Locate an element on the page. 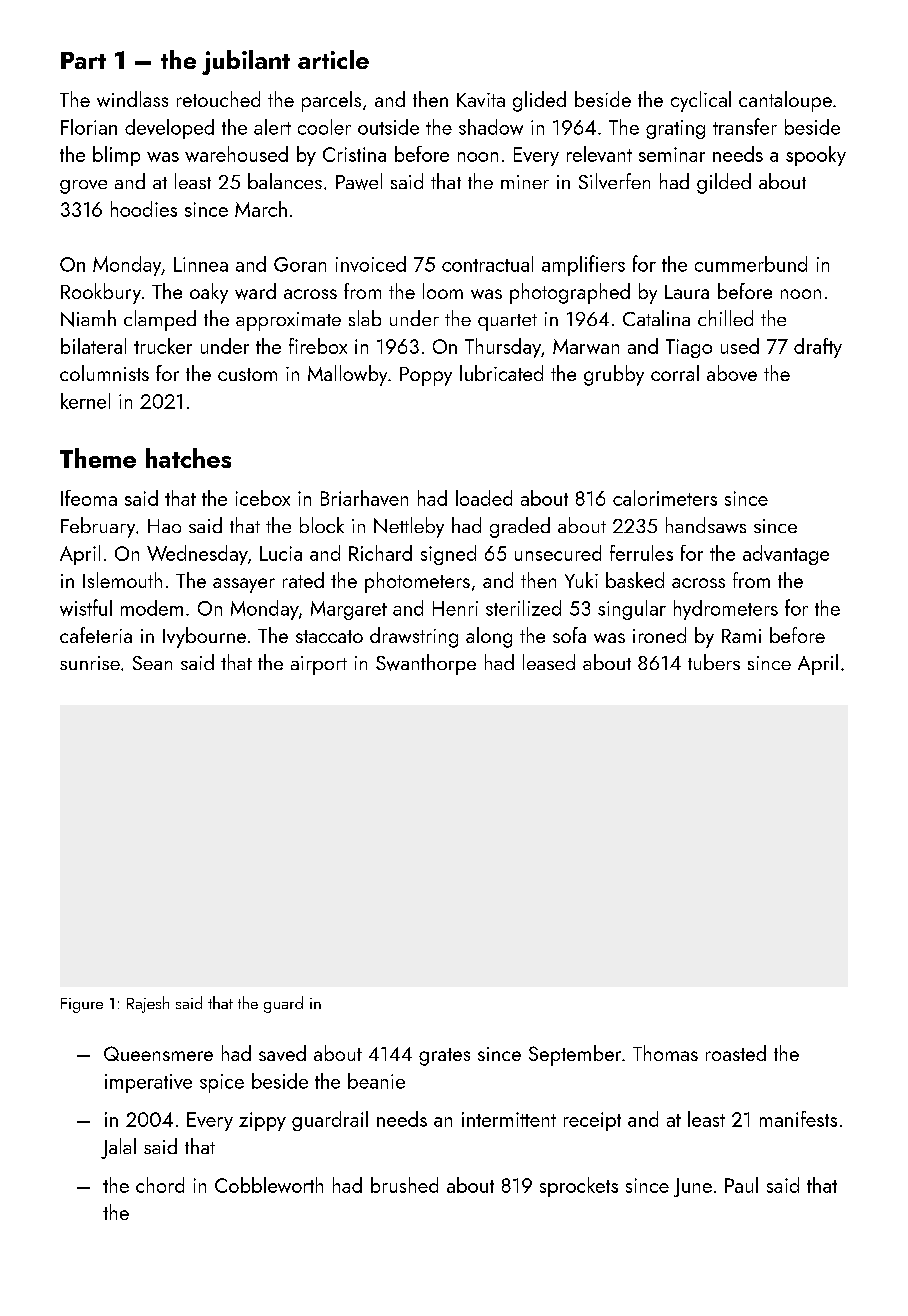 The width and height of the page is (908, 1316). Sean is located at coordinates (152, 663).
